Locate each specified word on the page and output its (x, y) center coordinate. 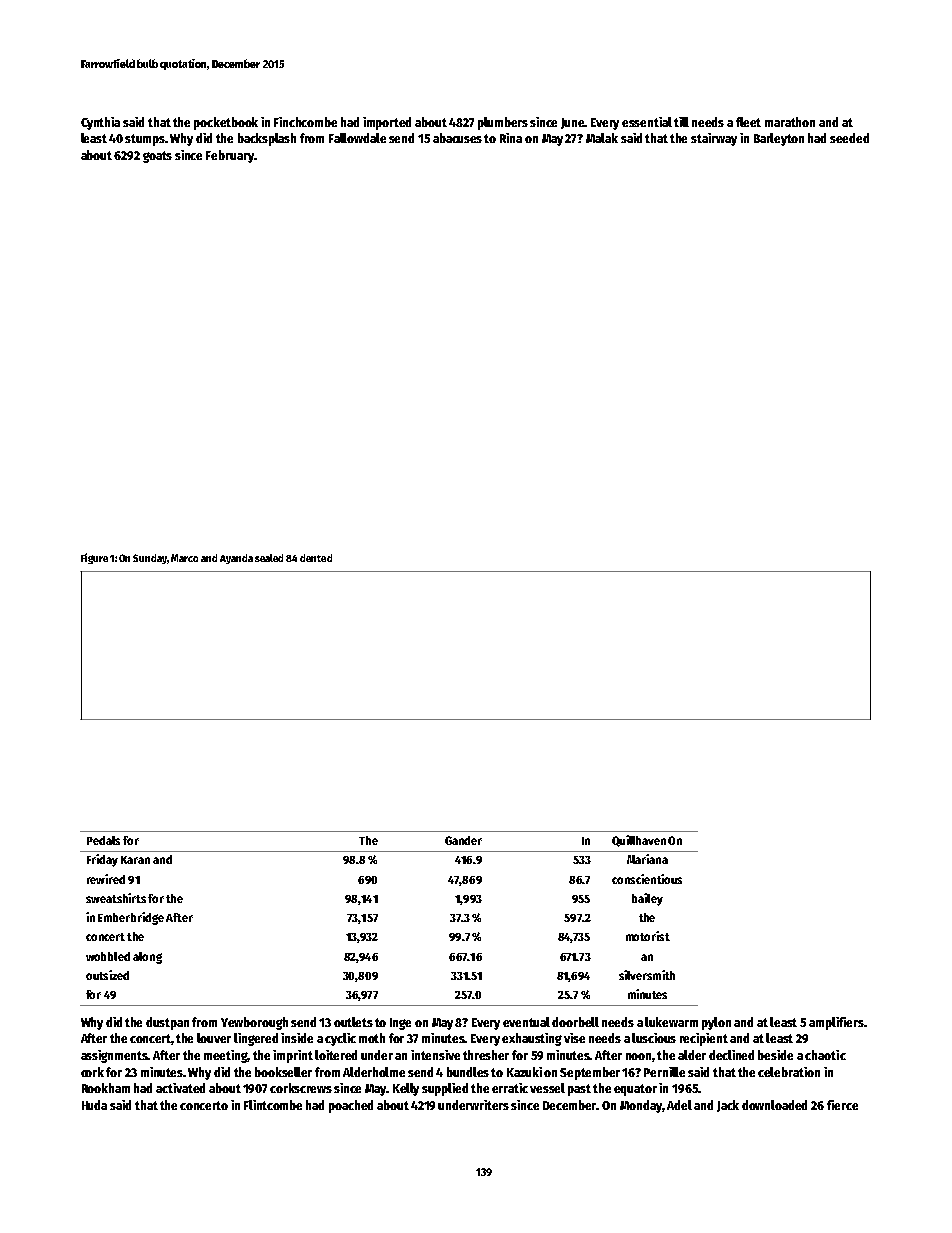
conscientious (647, 879)
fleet (748, 122)
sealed (269, 558)
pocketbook (226, 123)
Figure (94, 558)
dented (316, 558)
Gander (463, 840)
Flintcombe (273, 1105)
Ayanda (236, 559)
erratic (510, 1088)
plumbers (503, 123)
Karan (135, 860)
